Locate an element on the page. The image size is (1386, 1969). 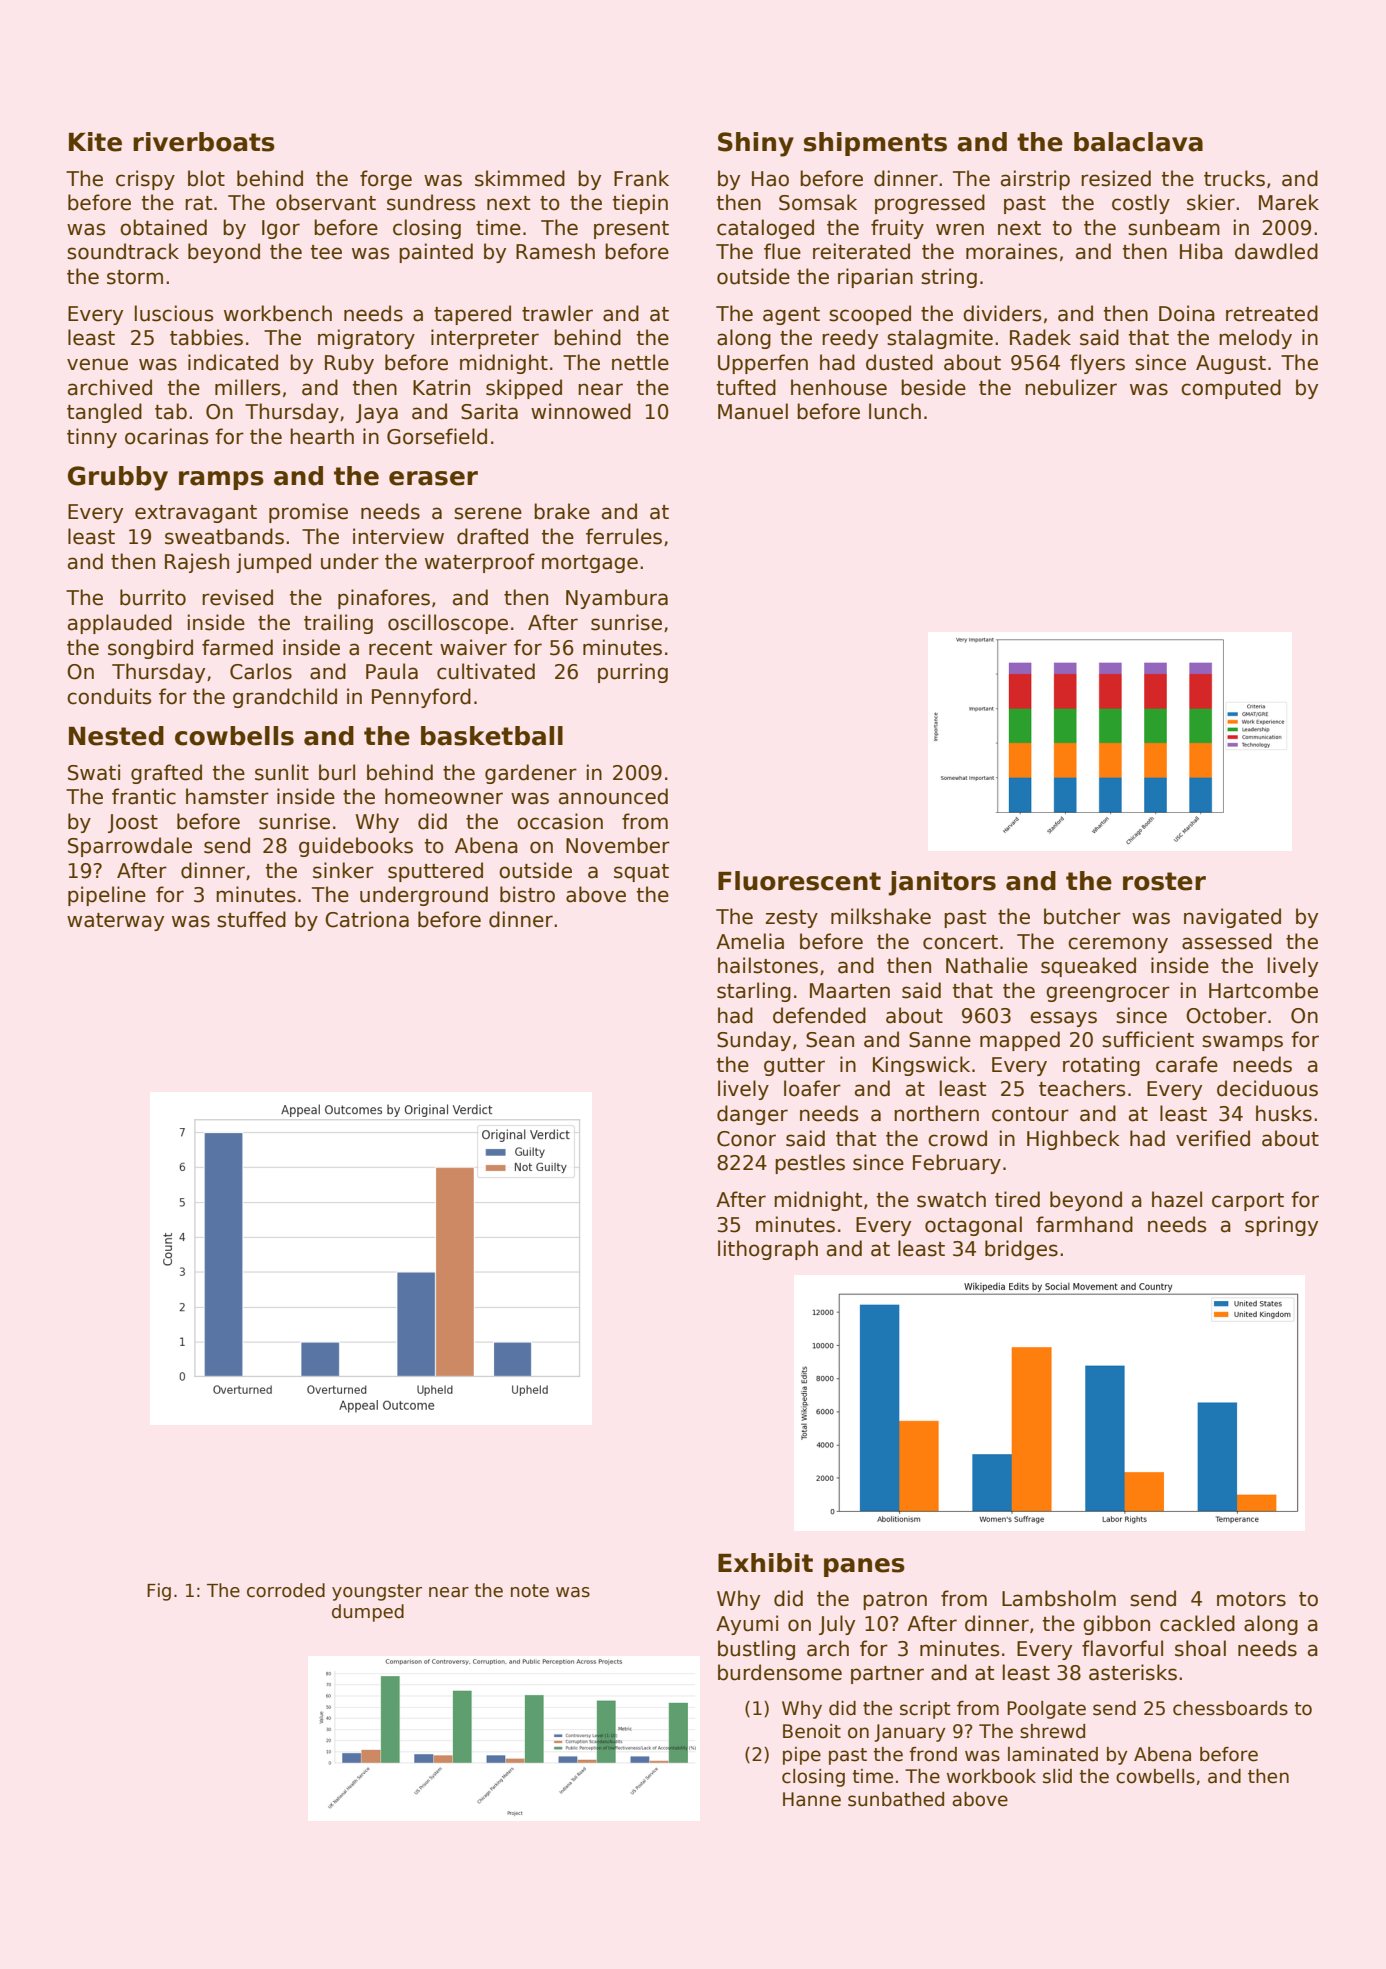
dumped is located at coordinates (368, 1613).
